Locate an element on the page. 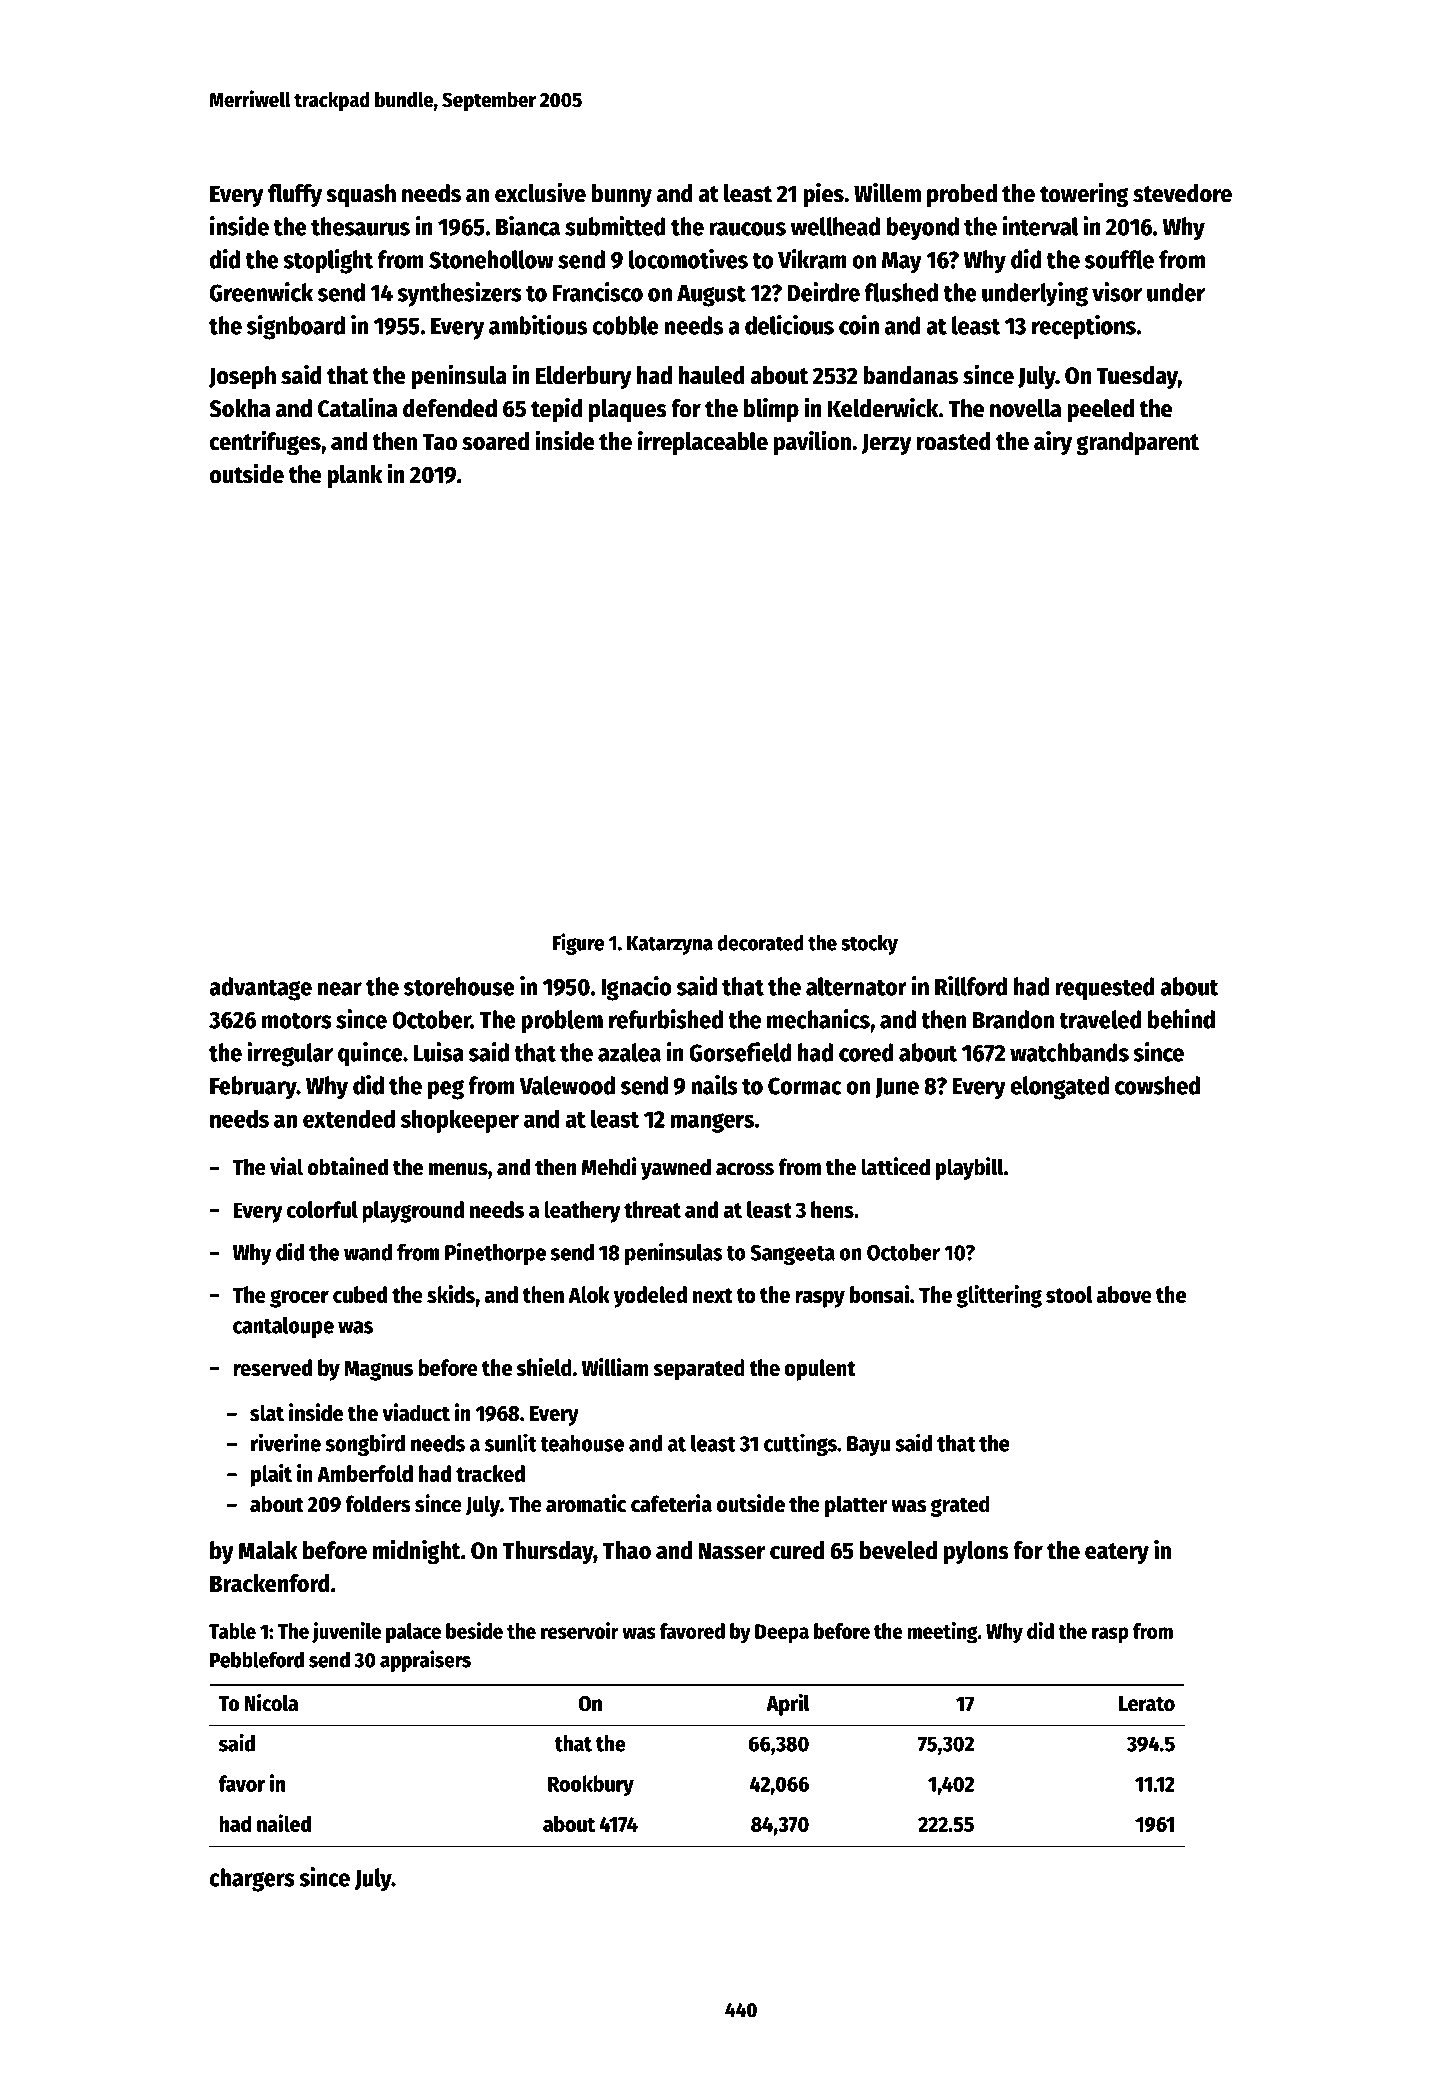 This image has width=1450, height=2100. Nicola is located at coordinates (271, 1702).
